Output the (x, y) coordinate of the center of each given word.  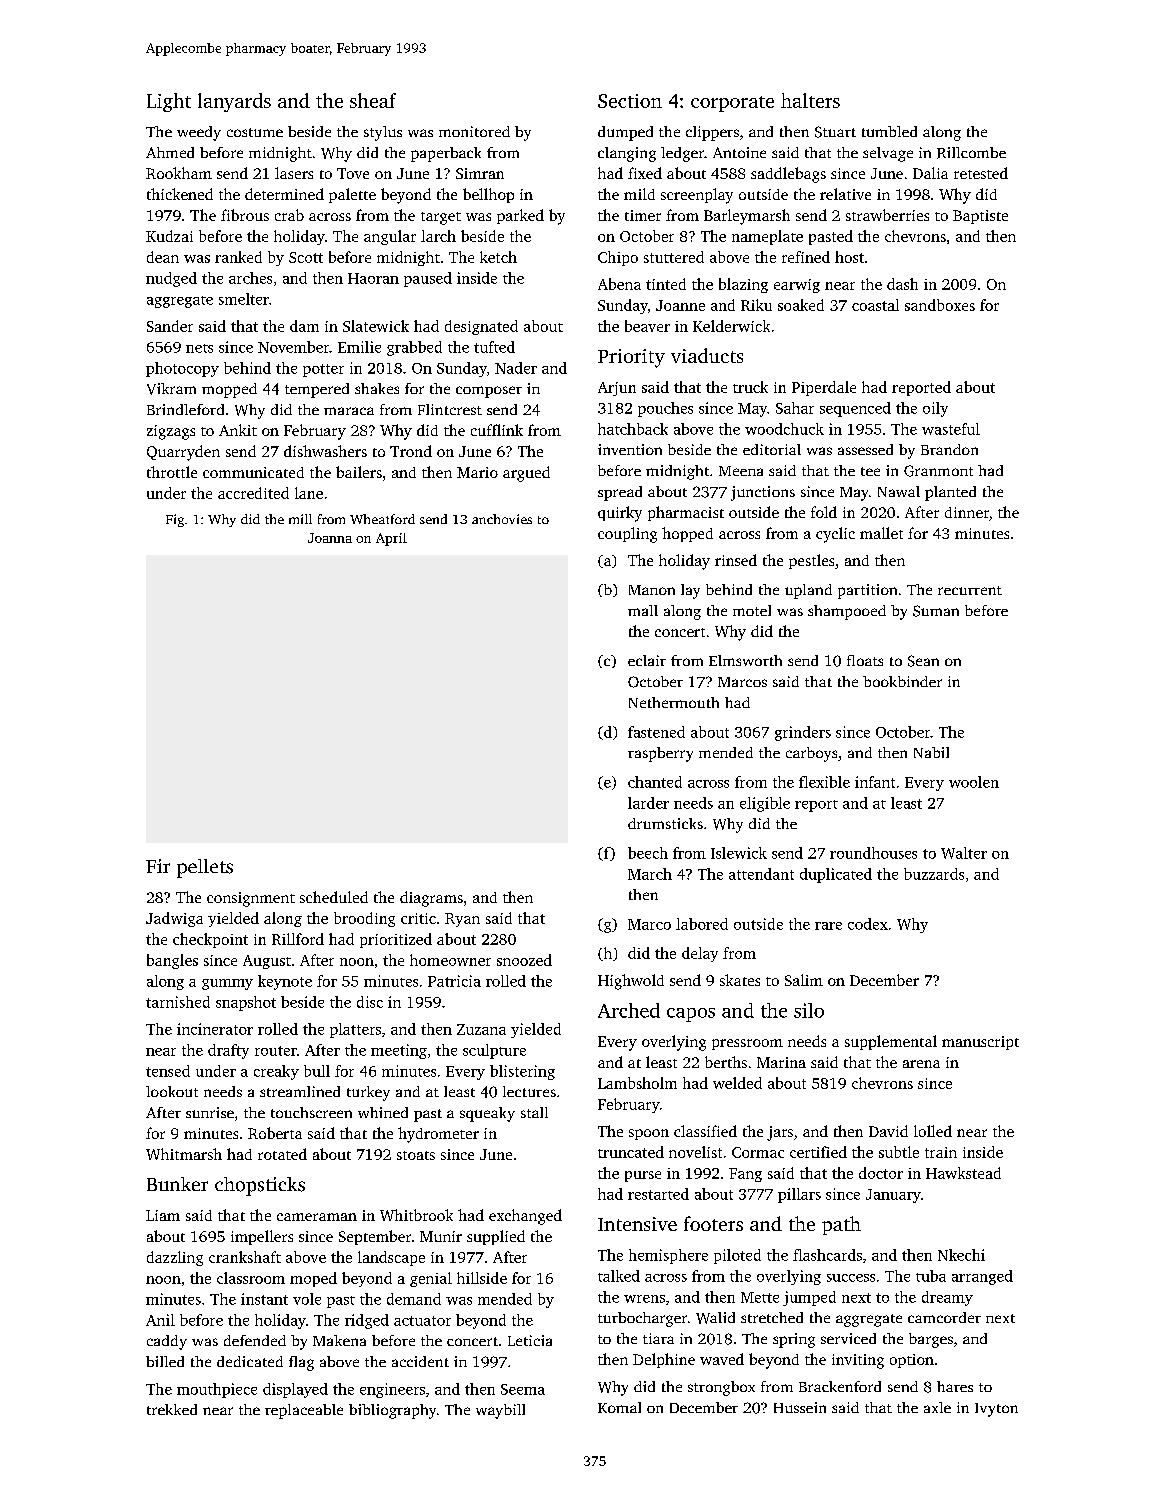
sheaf (373, 100)
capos (691, 1015)
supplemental (891, 1042)
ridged (367, 1321)
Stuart (835, 132)
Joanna (330, 538)
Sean (923, 661)
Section (630, 101)
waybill (500, 1411)
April (391, 539)
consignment (251, 899)
